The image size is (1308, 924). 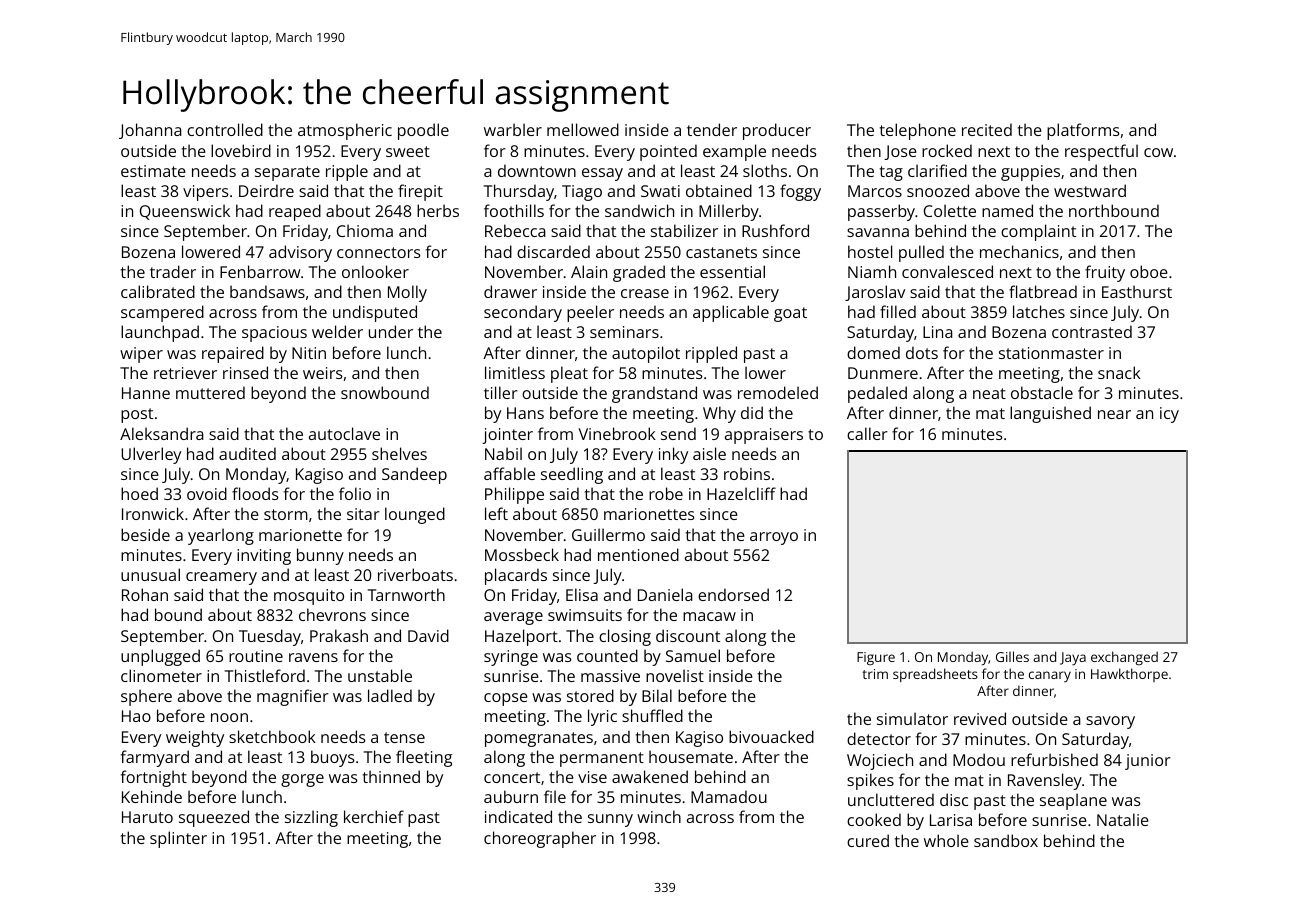 What do you see at coordinates (1105, 273) in the screenshot?
I see `fruity` at bounding box center [1105, 273].
